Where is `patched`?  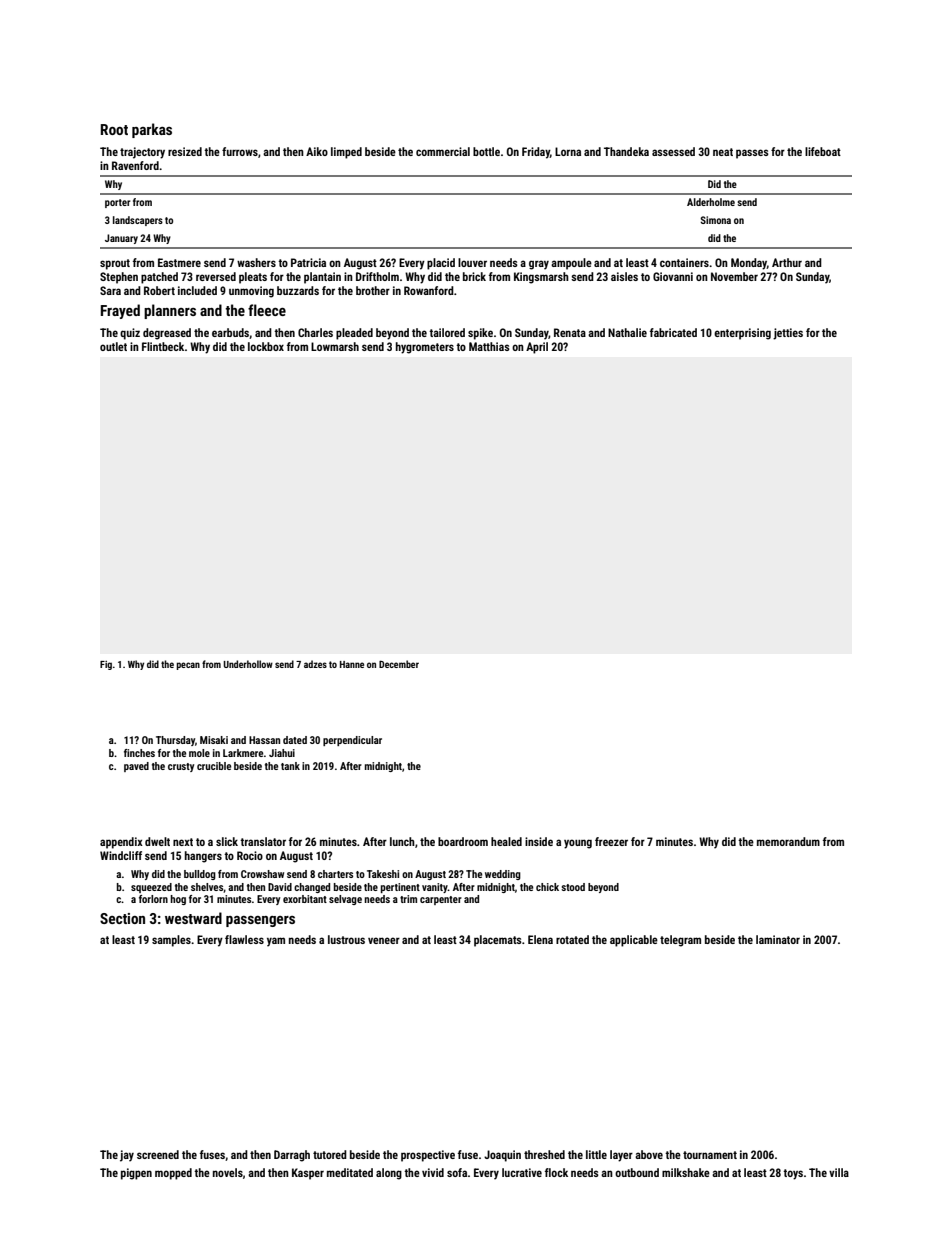 patched is located at coordinates (159, 278).
